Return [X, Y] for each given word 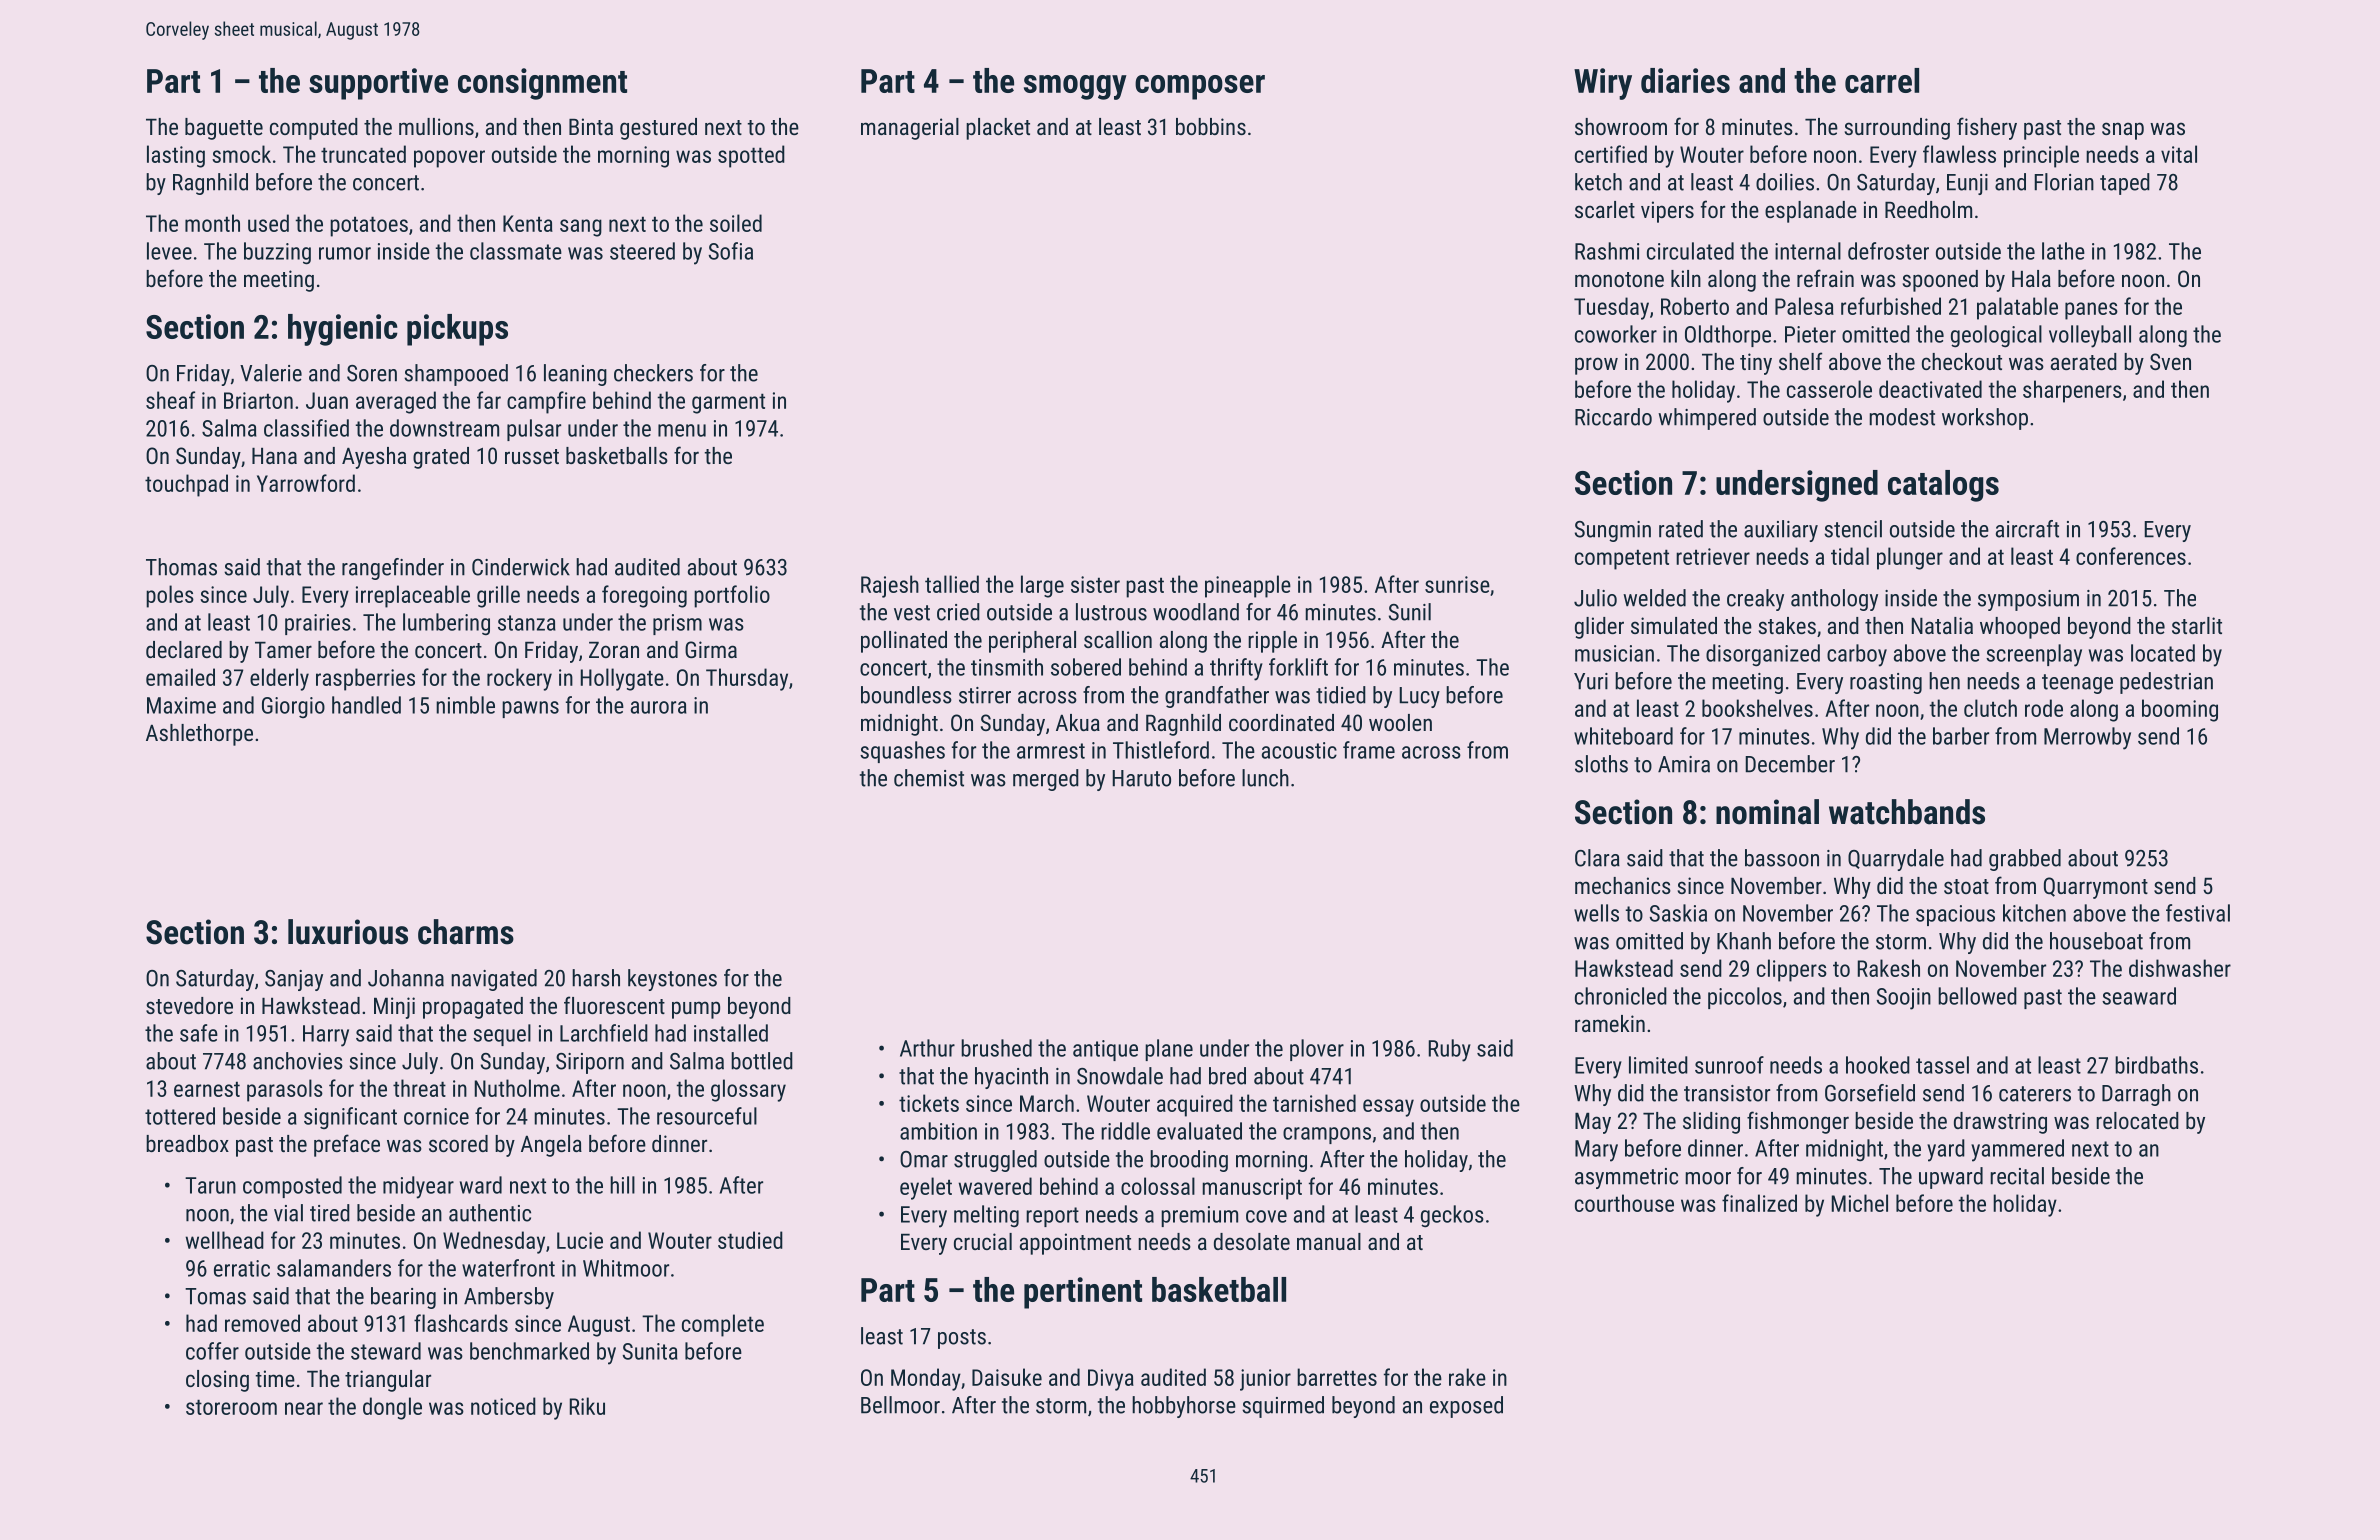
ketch [1598, 182]
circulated [1690, 251]
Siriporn [590, 1063]
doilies [1785, 182]
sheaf [170, 400]
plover [1317, 1050]
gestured [658, 129]
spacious [1955, 915]
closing [217, 1381]
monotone [1619, 279]
